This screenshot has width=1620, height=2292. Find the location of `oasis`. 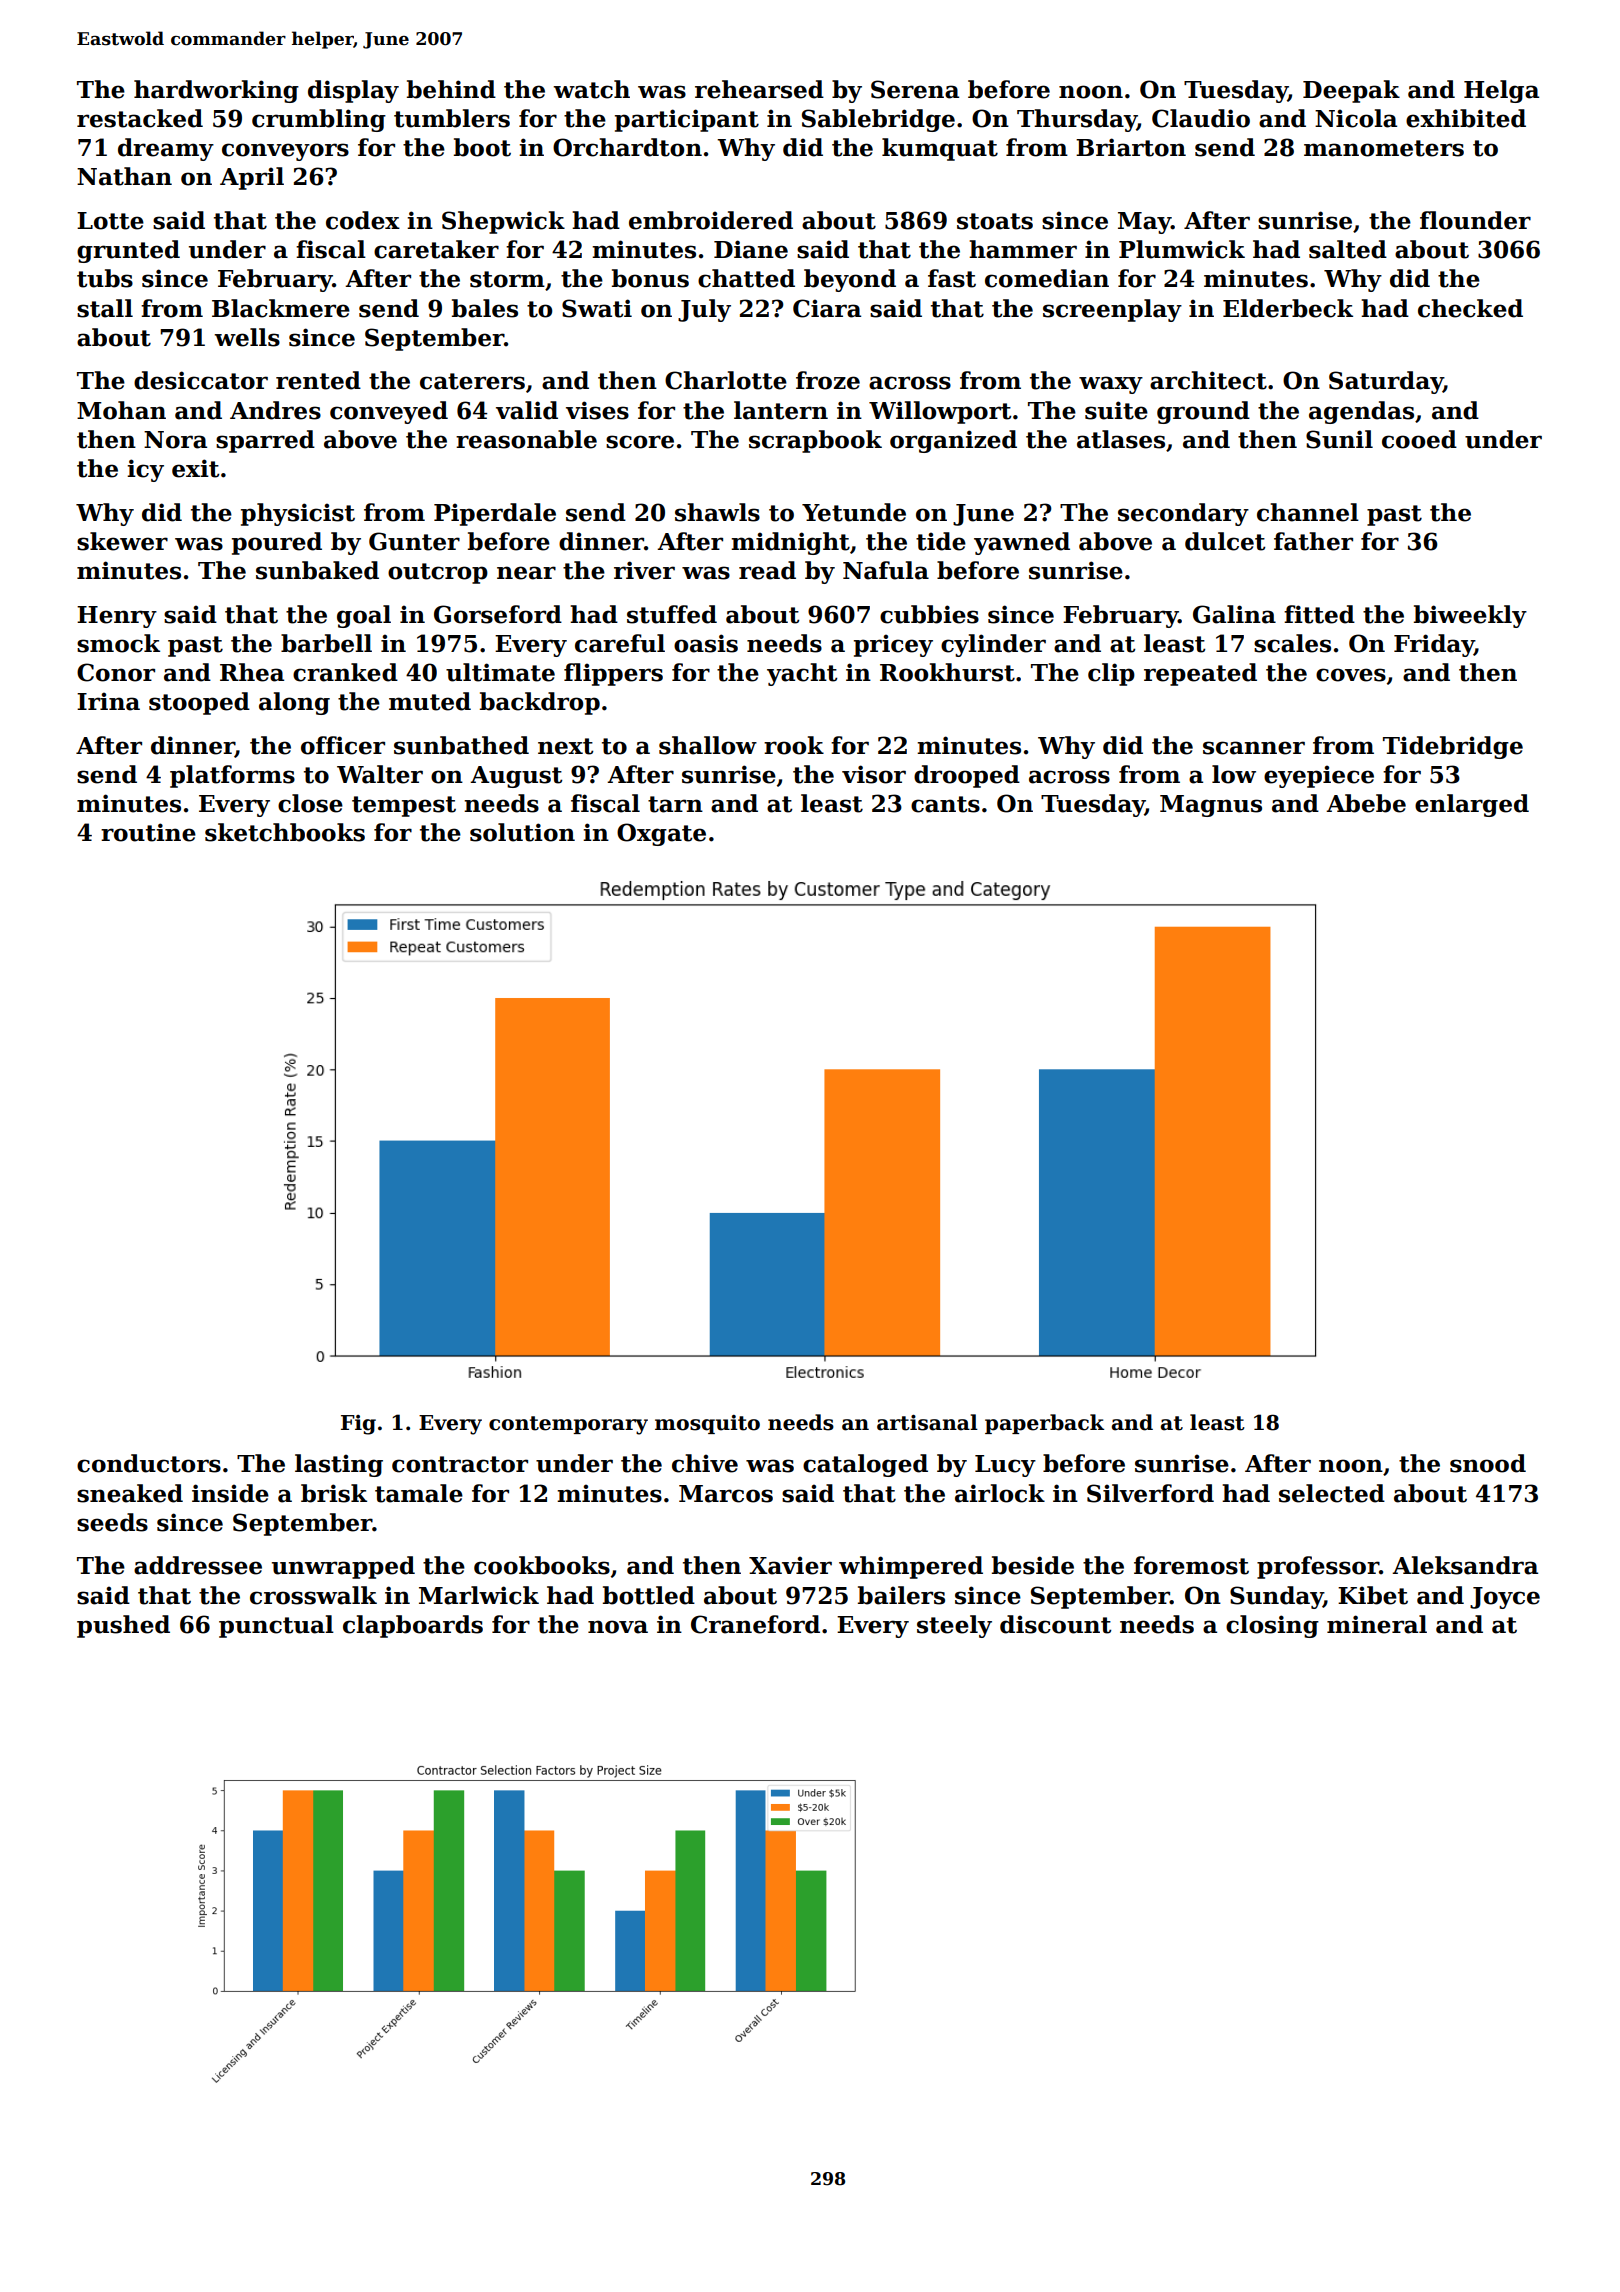

oasis is located at coordinates (706, 643).
